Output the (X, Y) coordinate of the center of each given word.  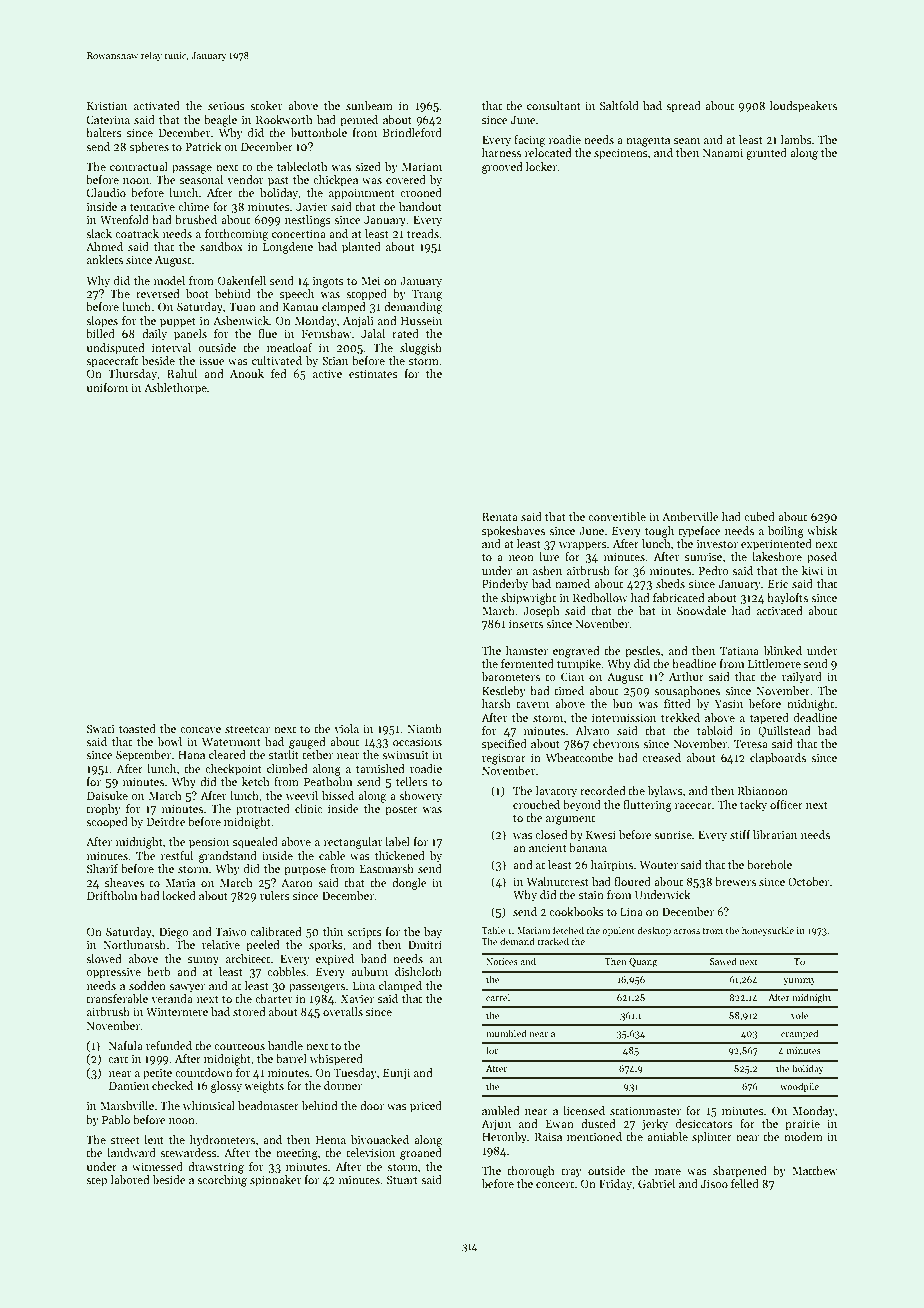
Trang (427, 295)
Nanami (723, 153)
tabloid (715, 730)
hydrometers (222, 1141)
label (397, 841)
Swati (101, 728)
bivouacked (380, 1139)
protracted (263, 810)
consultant (554, 105)
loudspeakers (803, 107)
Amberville (690, 516)
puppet (178, 323)
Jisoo (714, 1183)
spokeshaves (513, 532)
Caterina (108, 119)
